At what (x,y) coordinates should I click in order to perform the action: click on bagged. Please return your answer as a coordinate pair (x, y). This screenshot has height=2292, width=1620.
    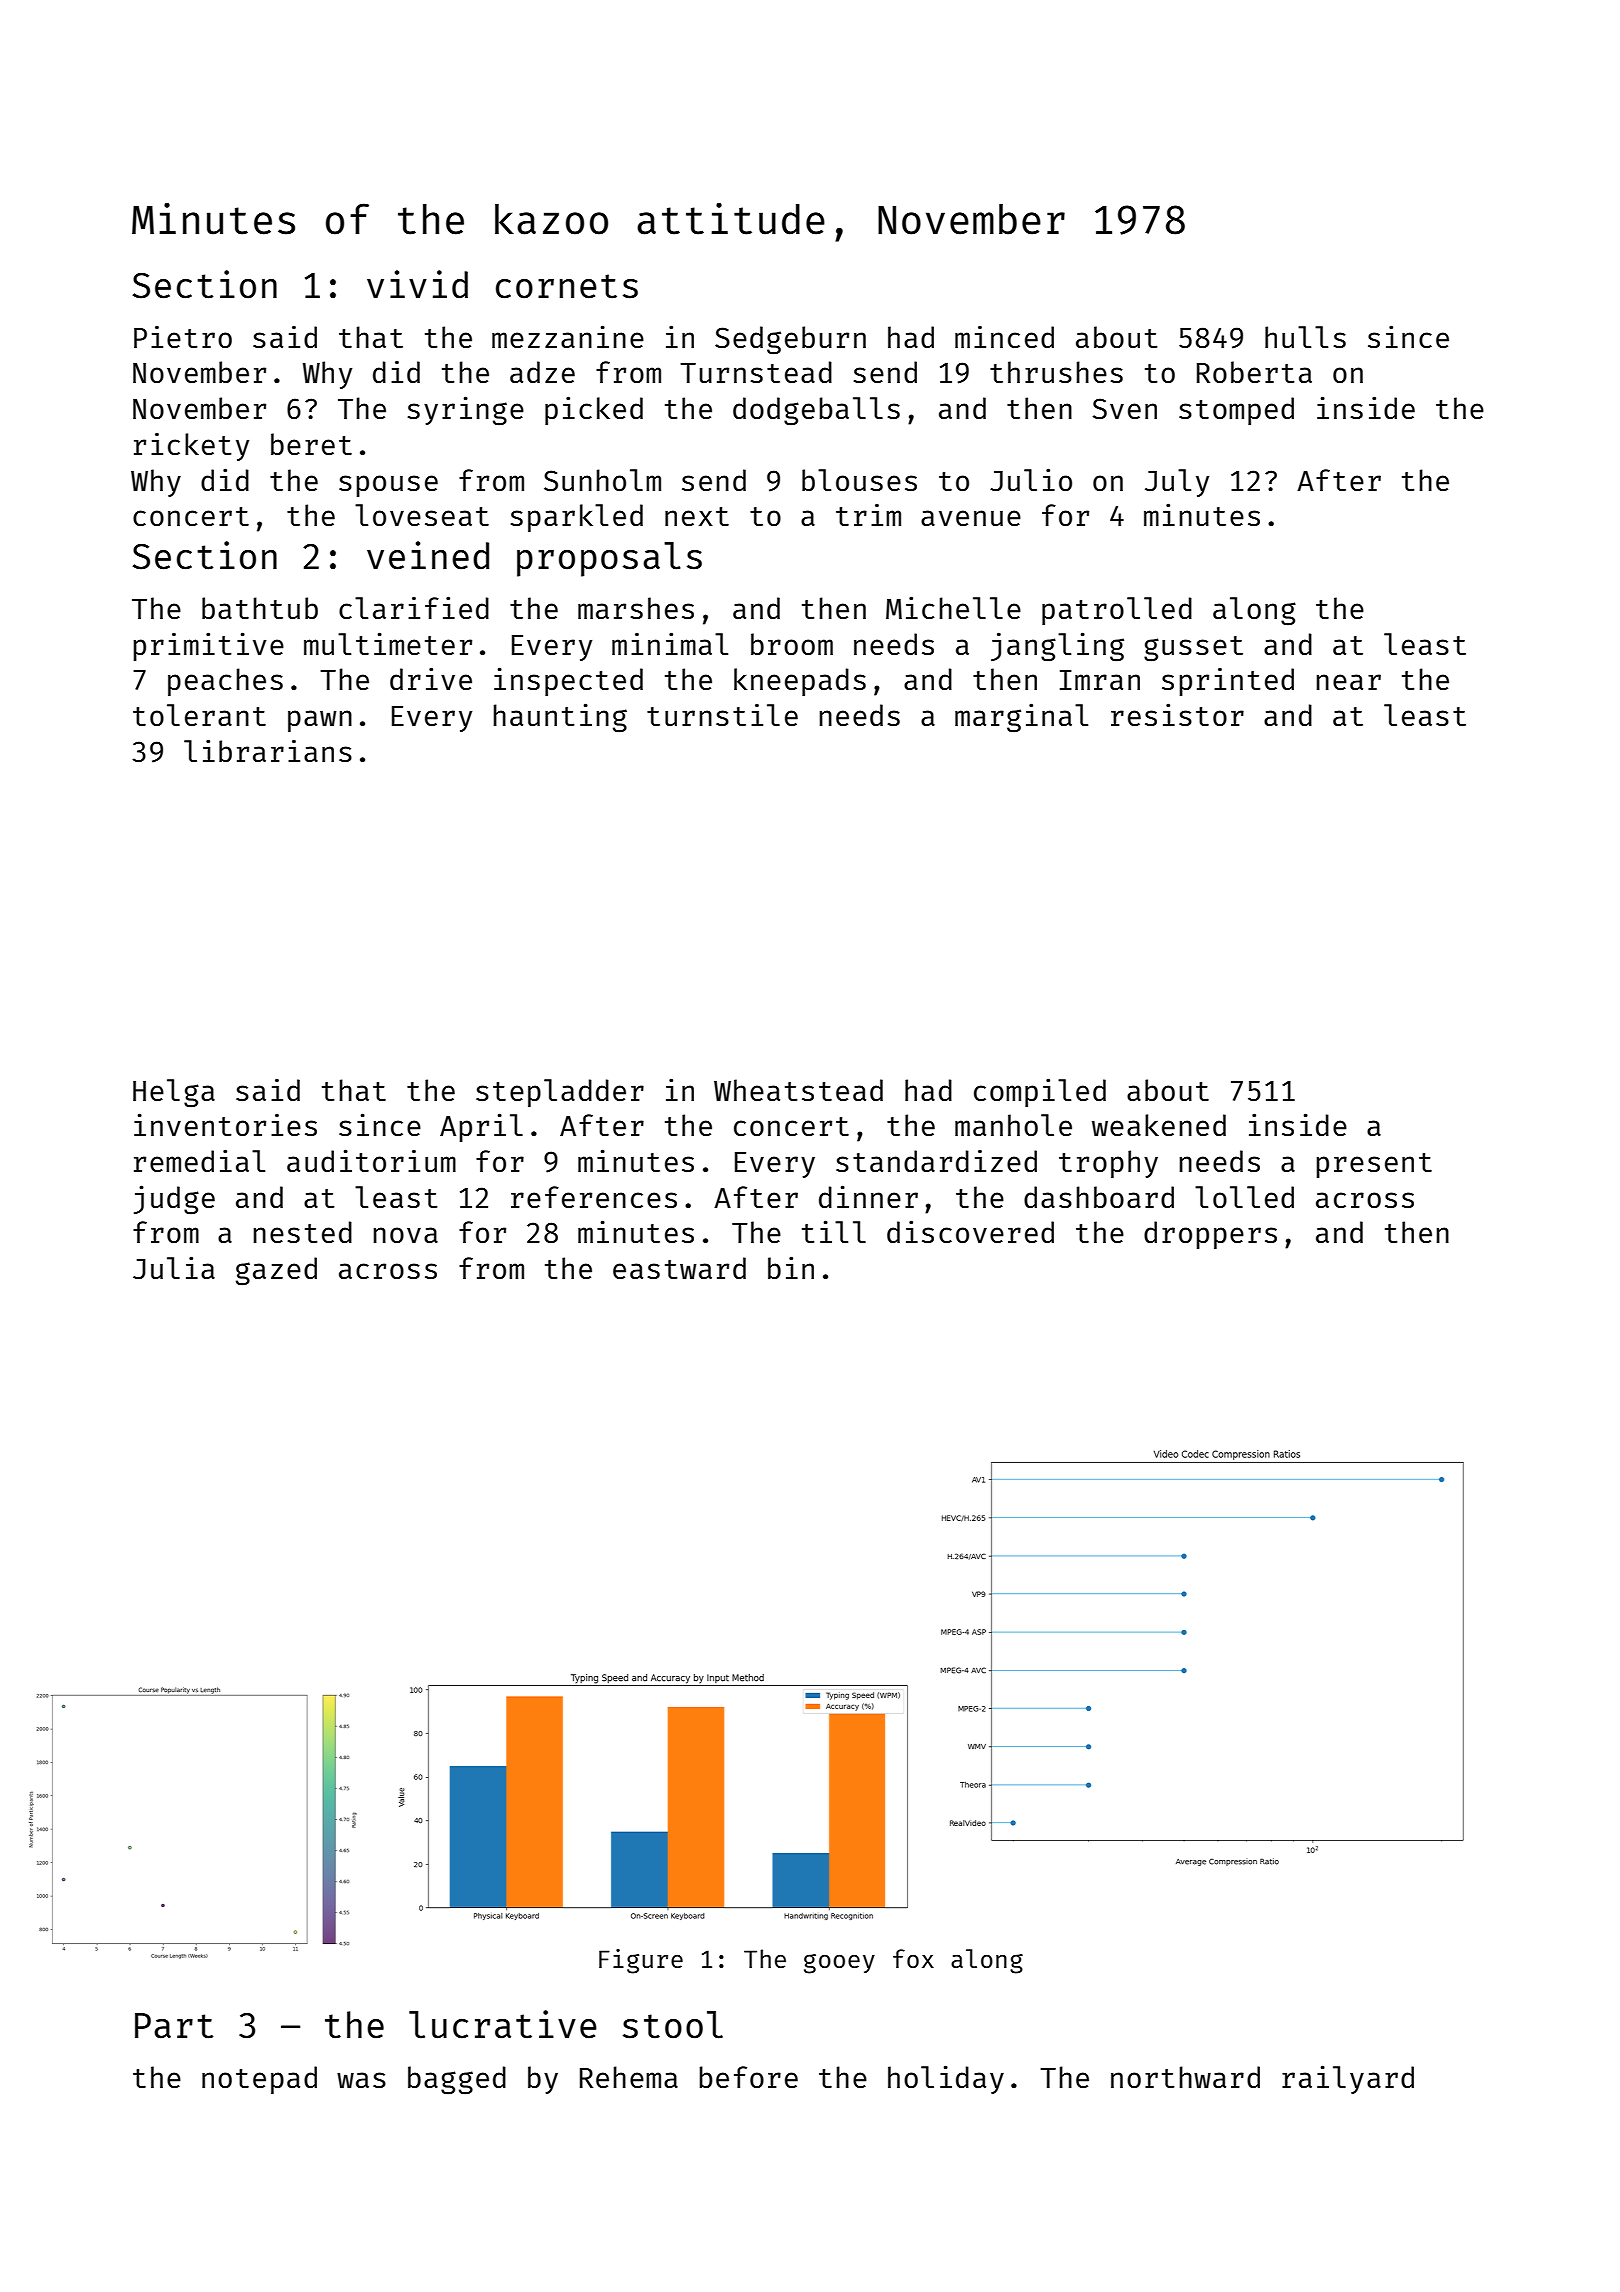
    Looking at the image, I should click on (457, 2080).
